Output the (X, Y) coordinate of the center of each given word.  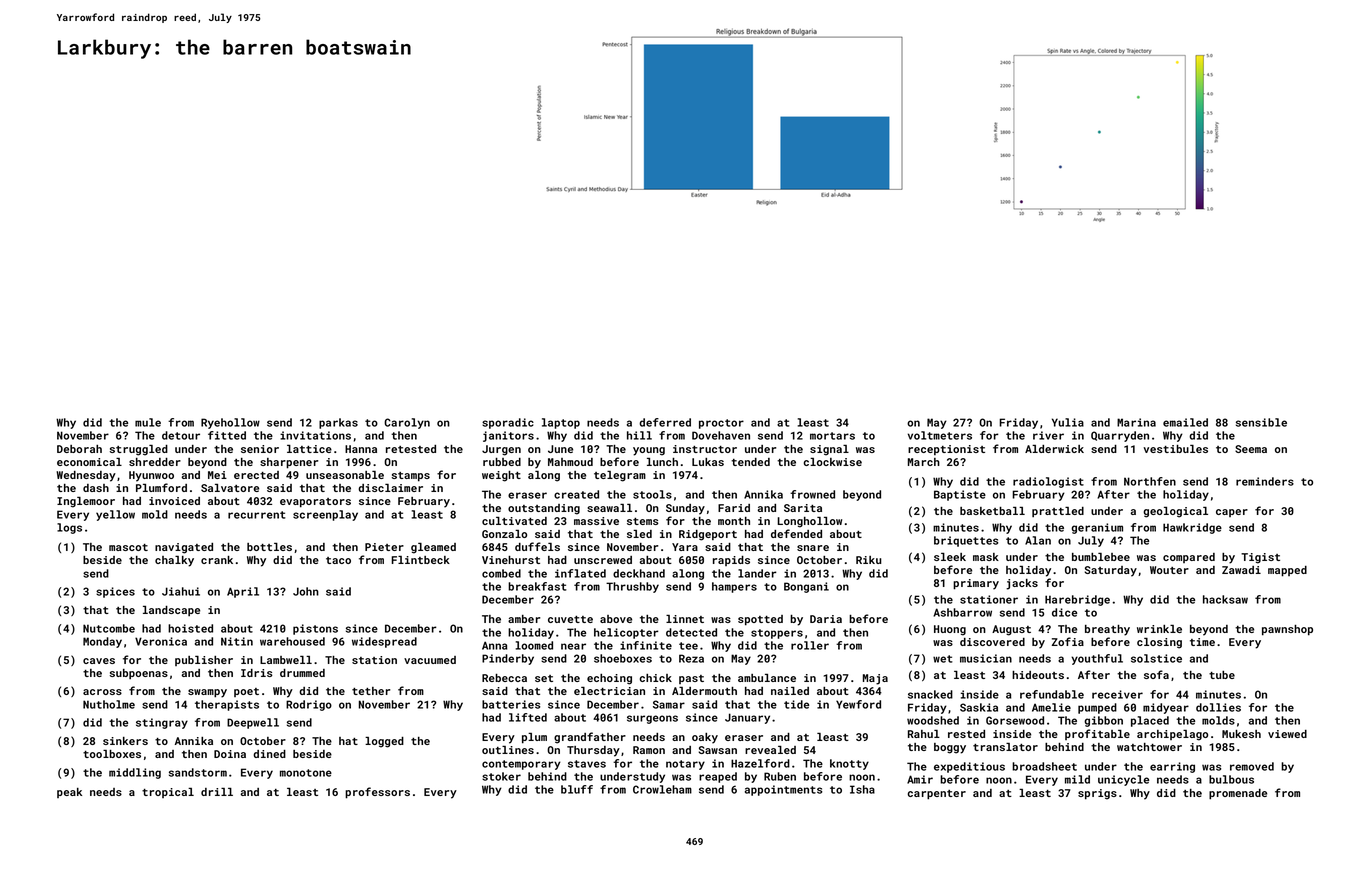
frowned (812, 494)
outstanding (544, 509)
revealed (770, 749)
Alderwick (1054, 448)
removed (1252, 766)
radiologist (1048, 482)
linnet (685, 618)
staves (587, 764)
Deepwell (253, 723)
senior (260, 449)
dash (96, 488)
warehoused (292, 641)
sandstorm (198, 772)
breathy (1107, 630)
